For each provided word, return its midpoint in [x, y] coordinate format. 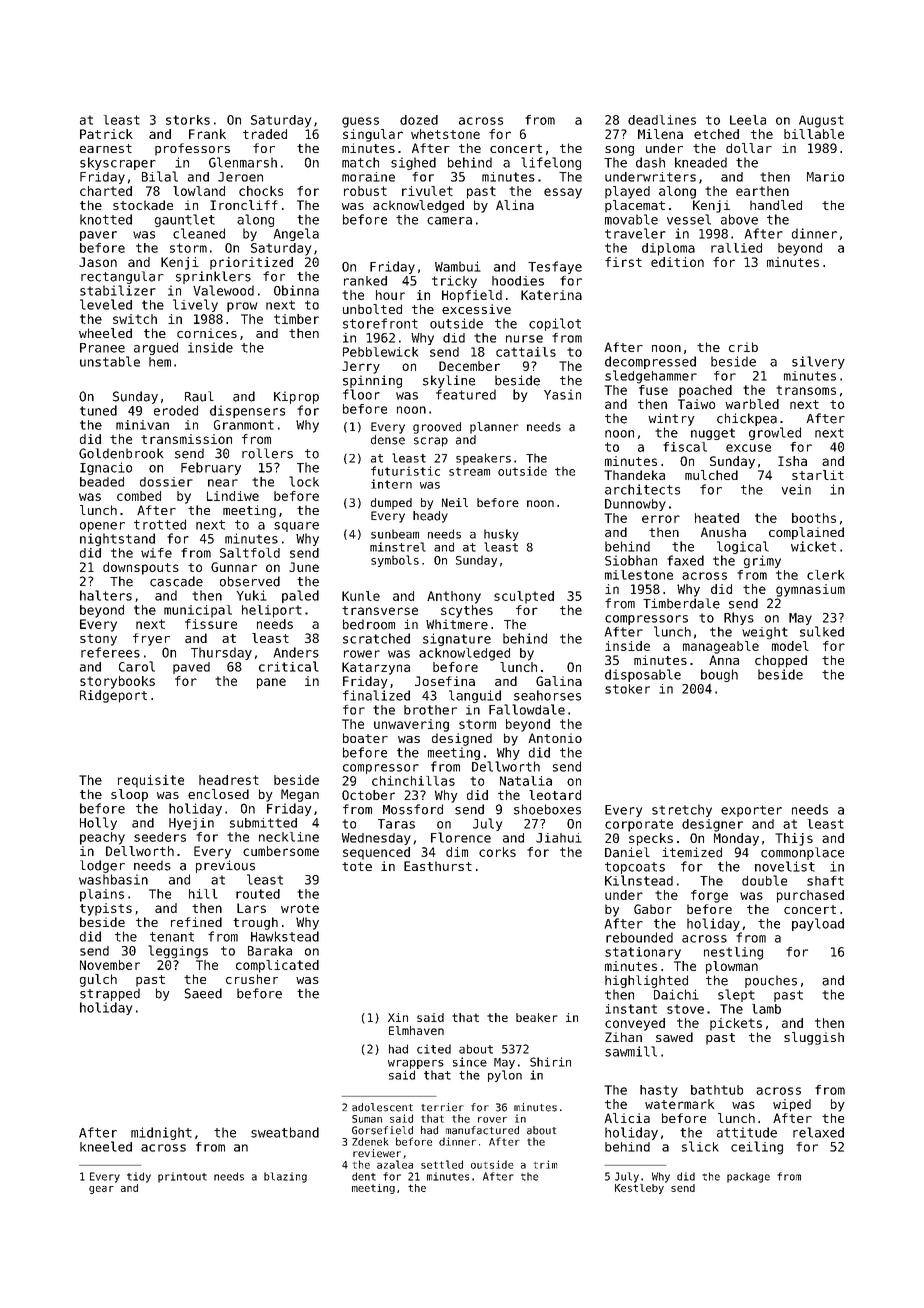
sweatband [285, 1132]
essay [563, 193]
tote [357, 866]
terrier [442, 1107]
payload [818, 924]
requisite [151, 781]
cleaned [199, 233]
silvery [818, 362]
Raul [199, 396]
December [469, 366]
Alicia [627, 1118]
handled [776, 205]
